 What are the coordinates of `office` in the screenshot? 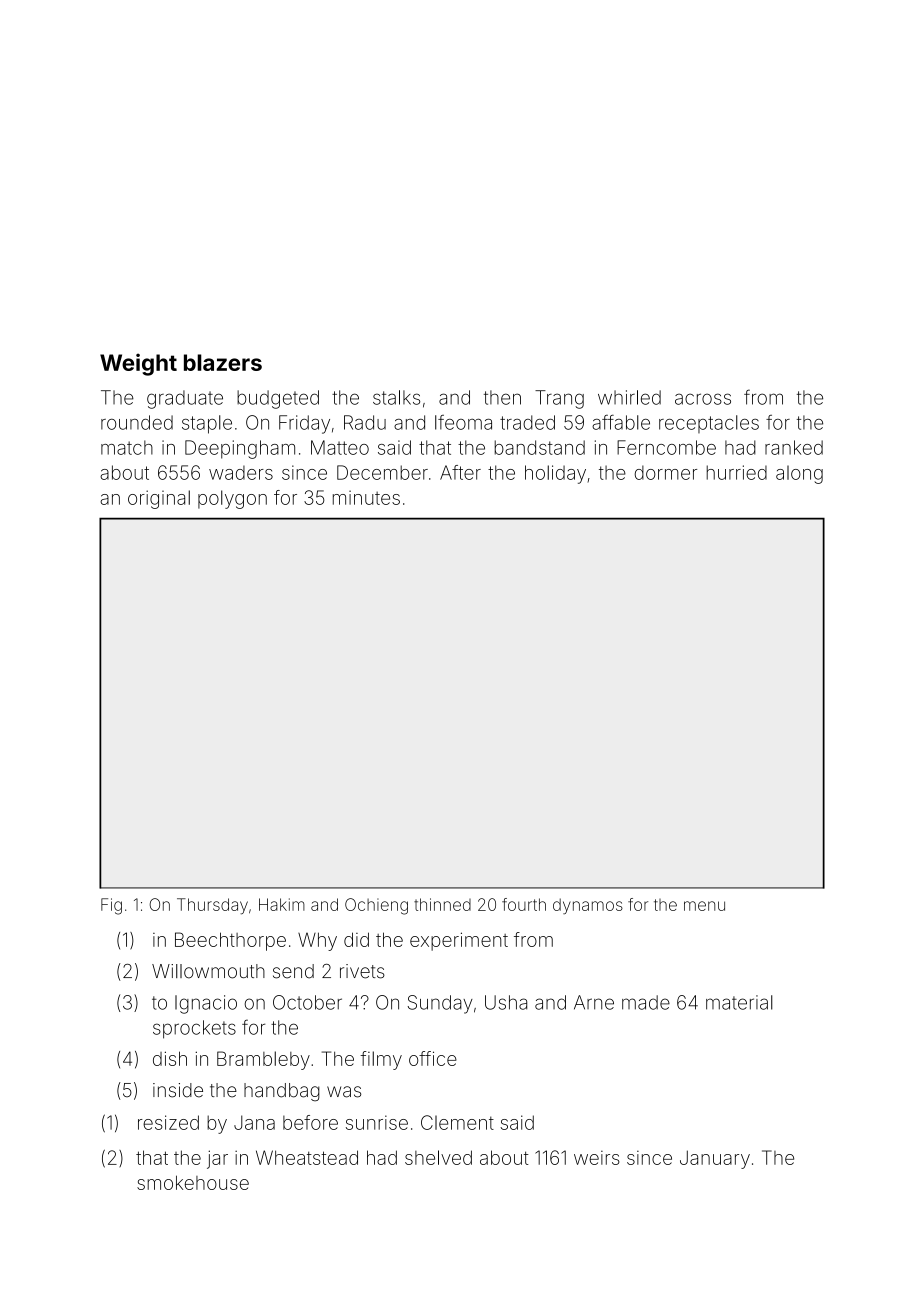 It's located at (433, 1058).
